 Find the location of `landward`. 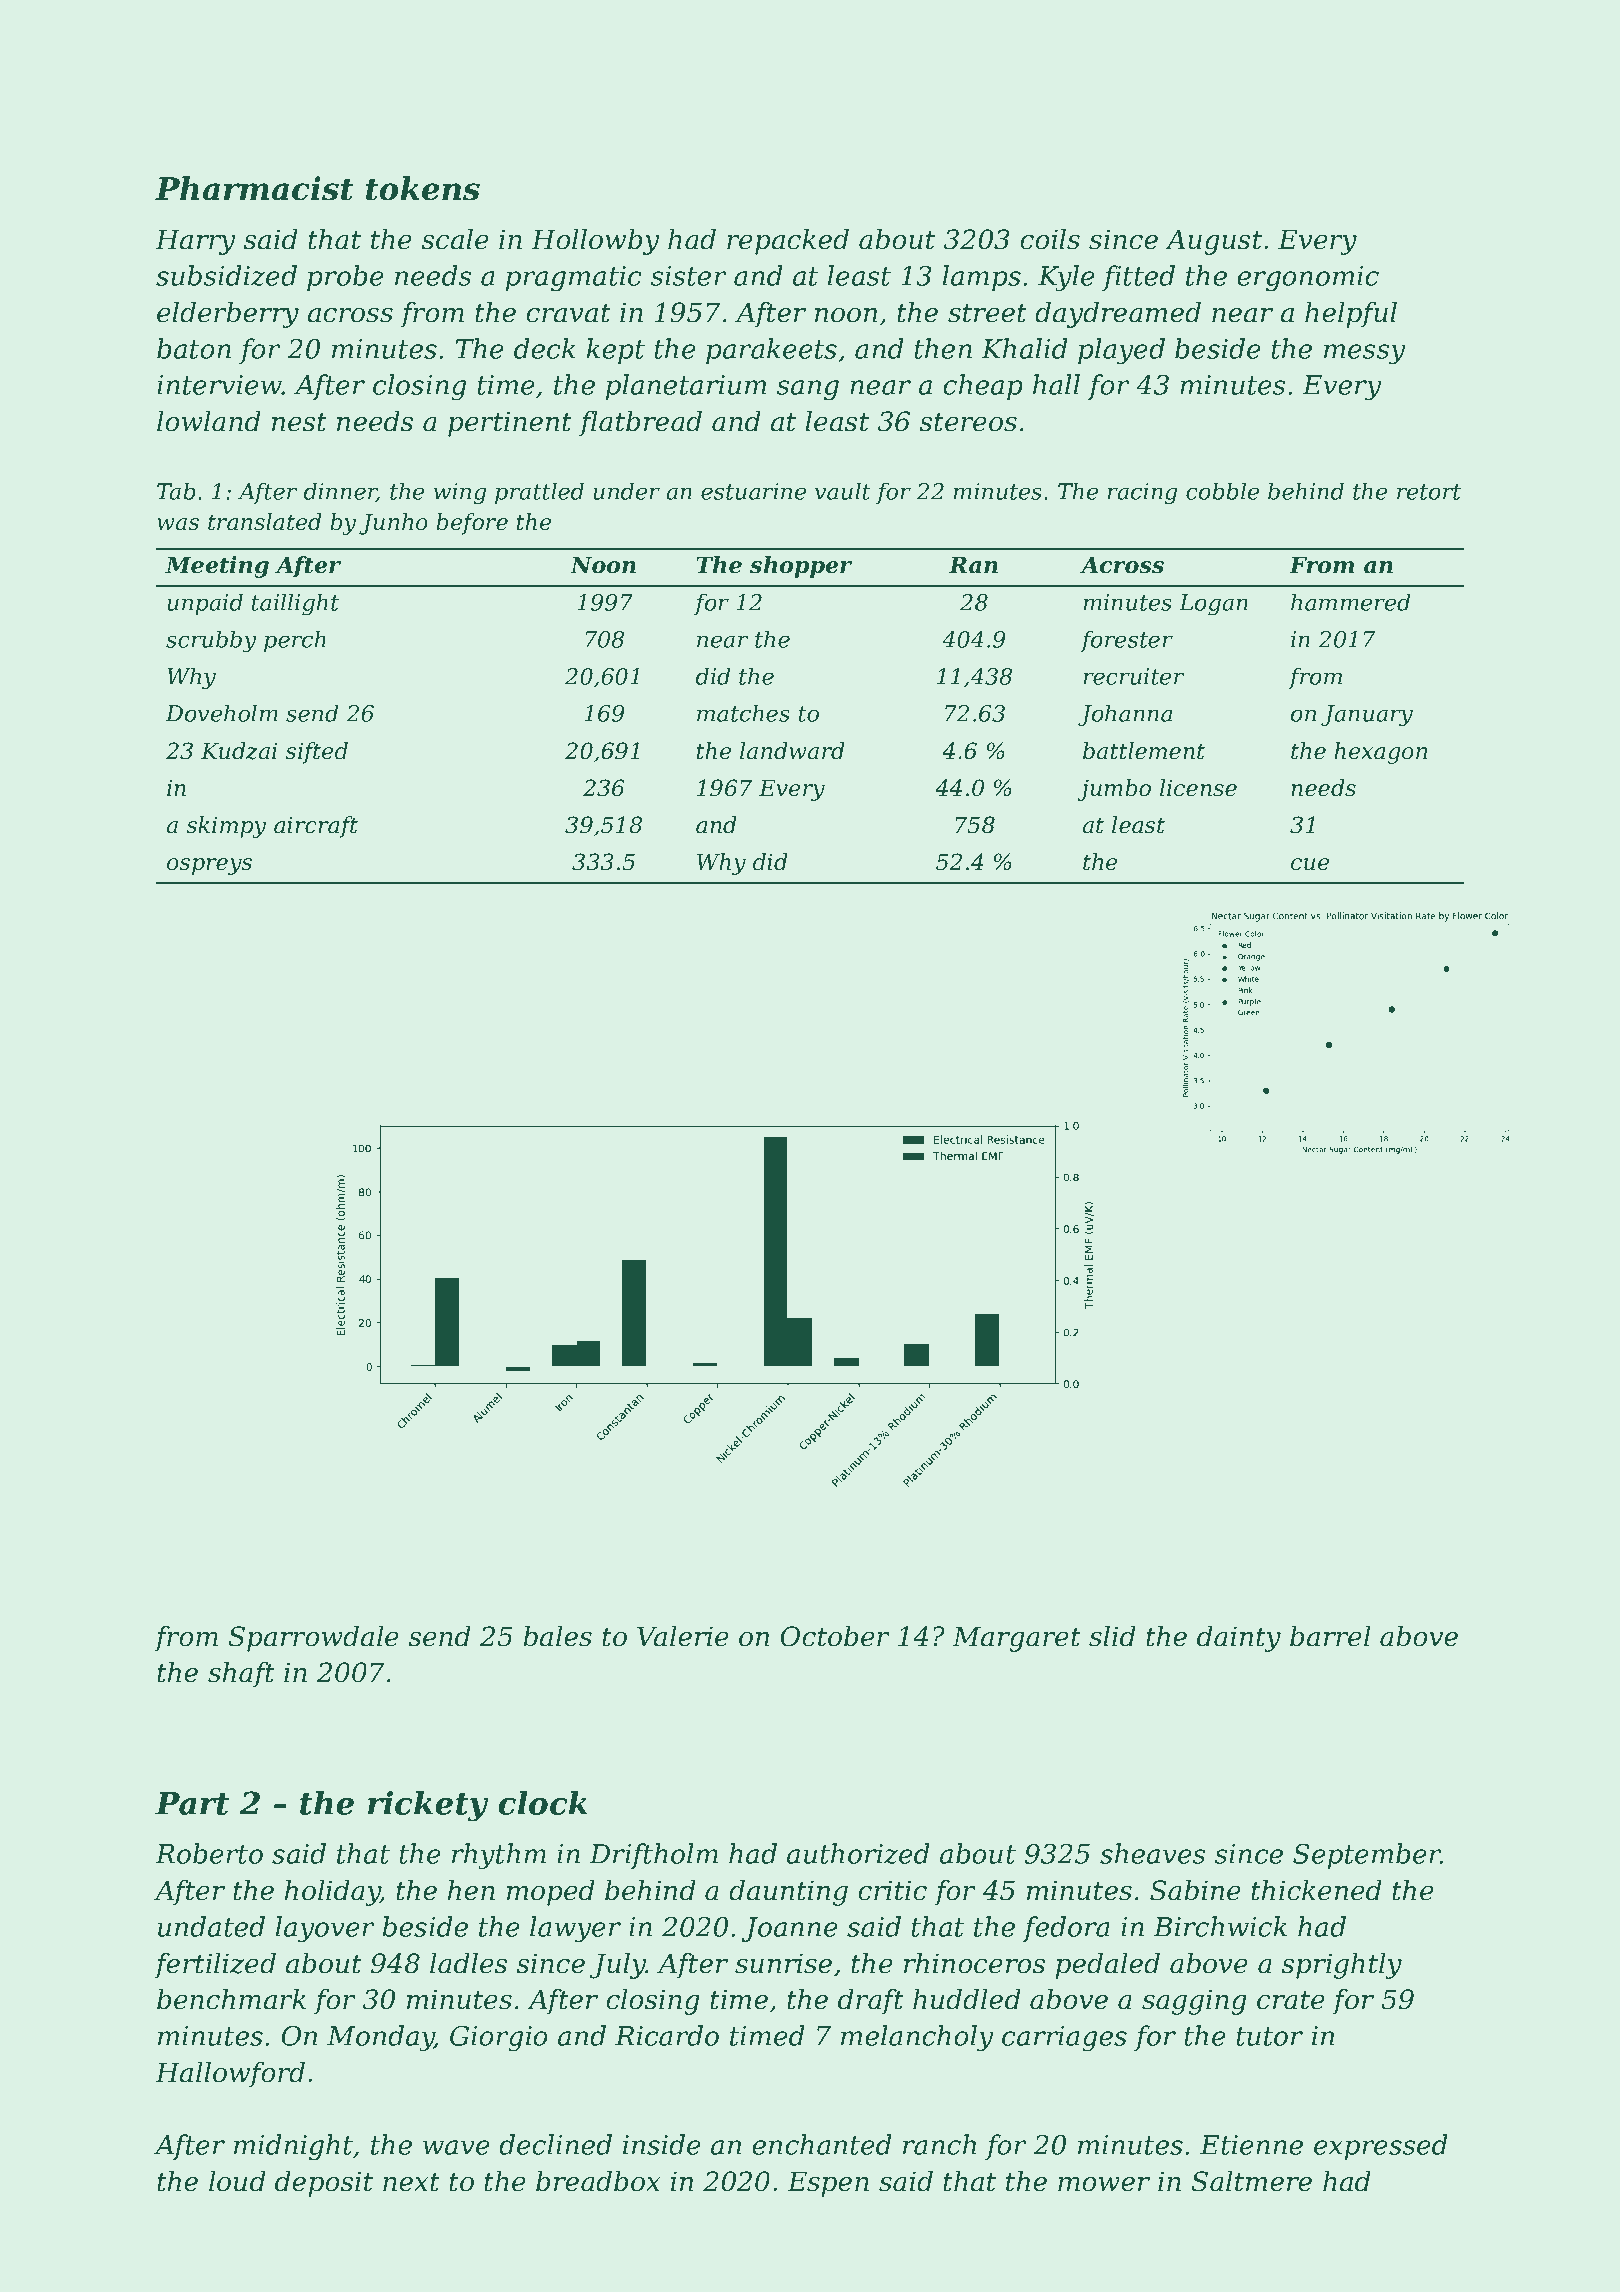

landward is located at coordinates (792, 751).
